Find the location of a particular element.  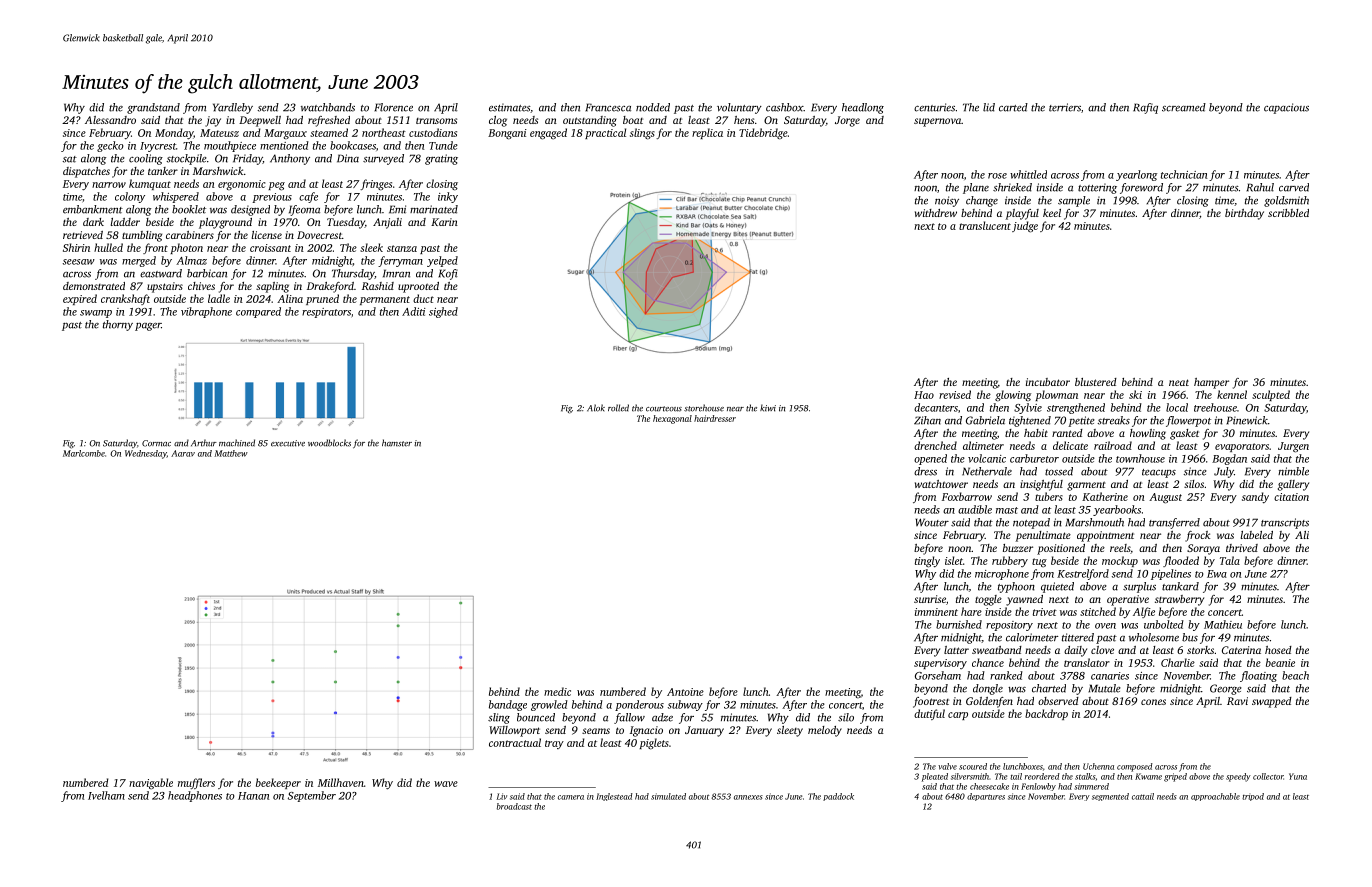

Alessandro is located at coordinates (110, 120).
